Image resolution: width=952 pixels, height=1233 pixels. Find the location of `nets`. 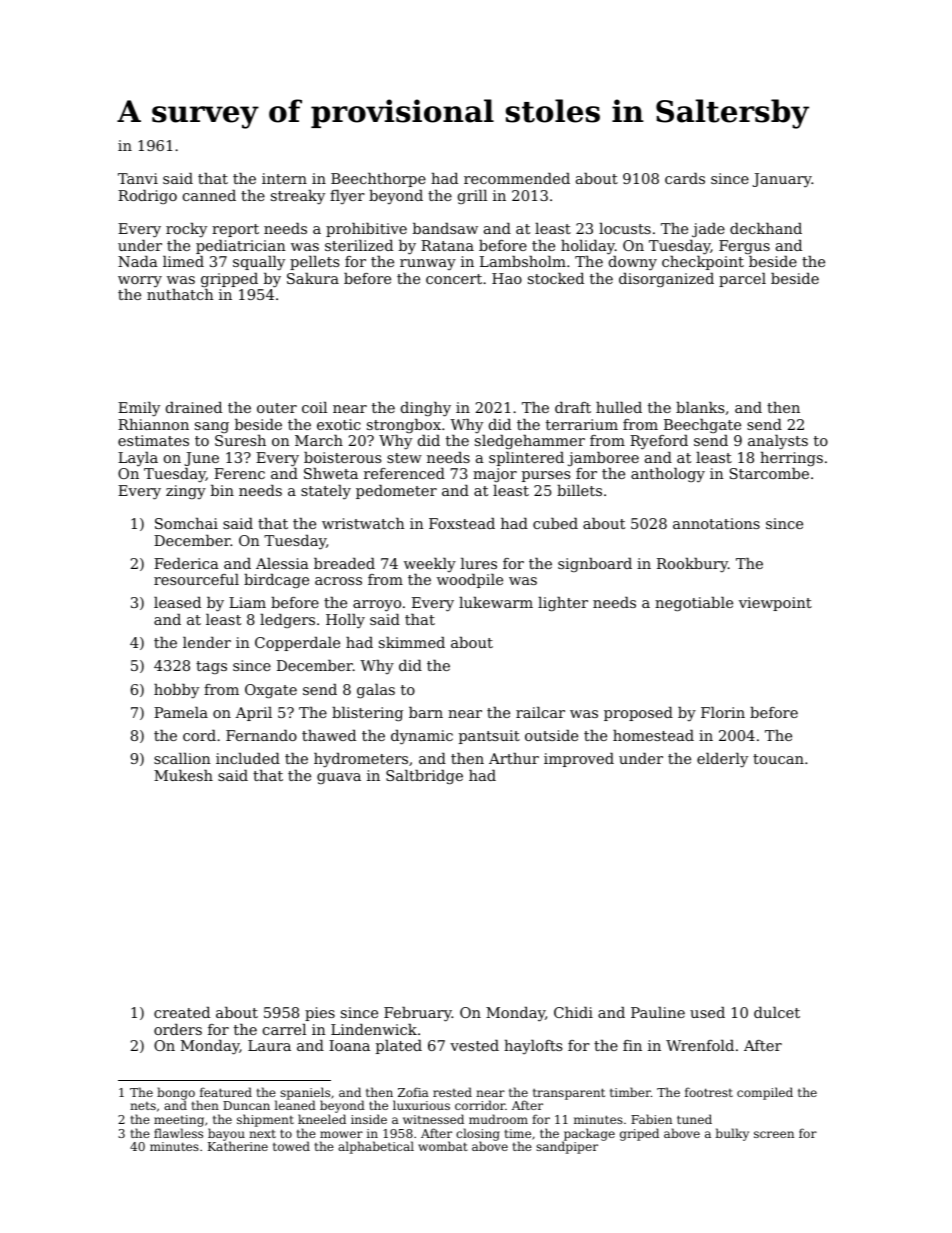

nets is located at coordinates (143, 1106).
